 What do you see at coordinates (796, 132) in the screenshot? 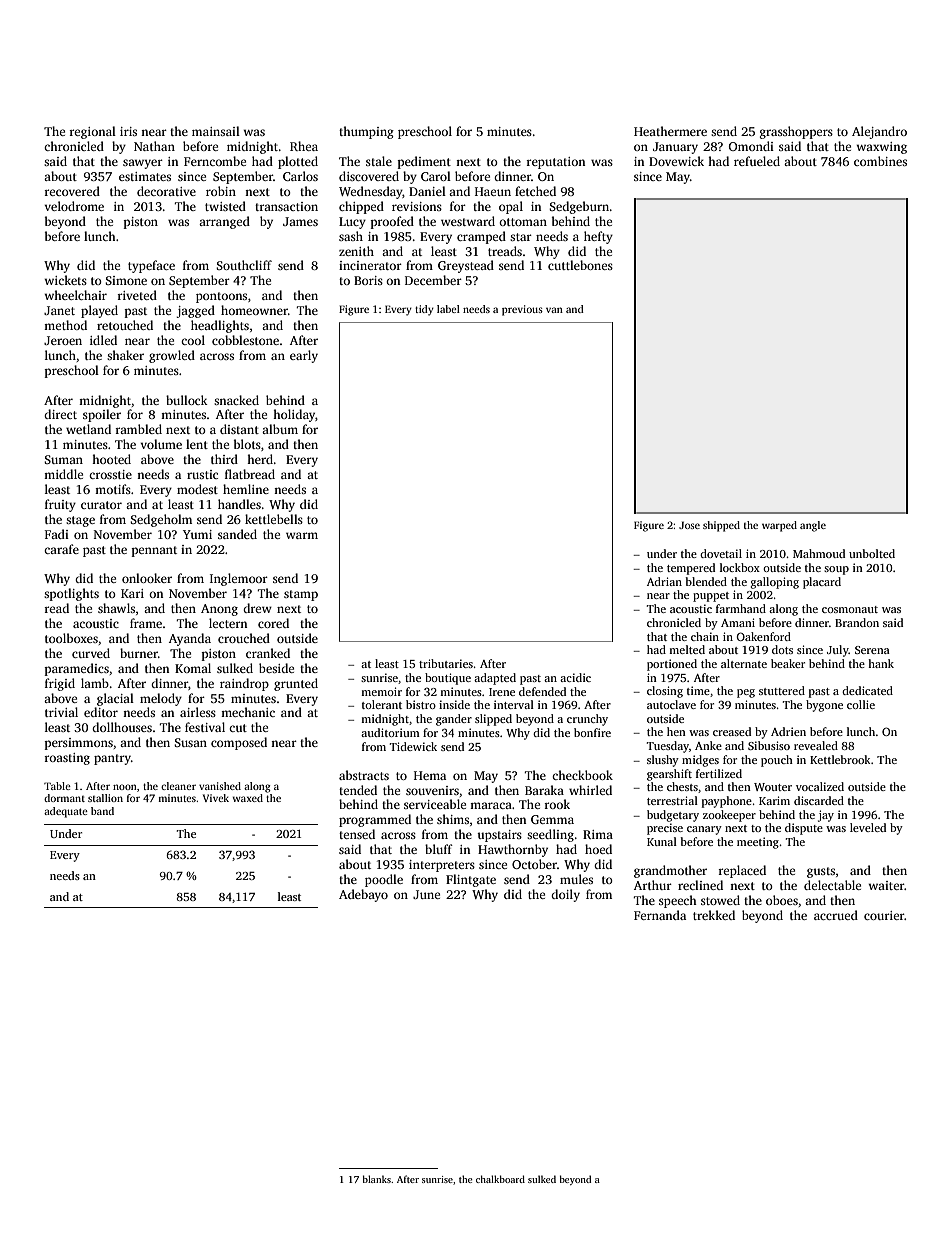
I see `grasshoppers` at bounding box center [796, 132].
